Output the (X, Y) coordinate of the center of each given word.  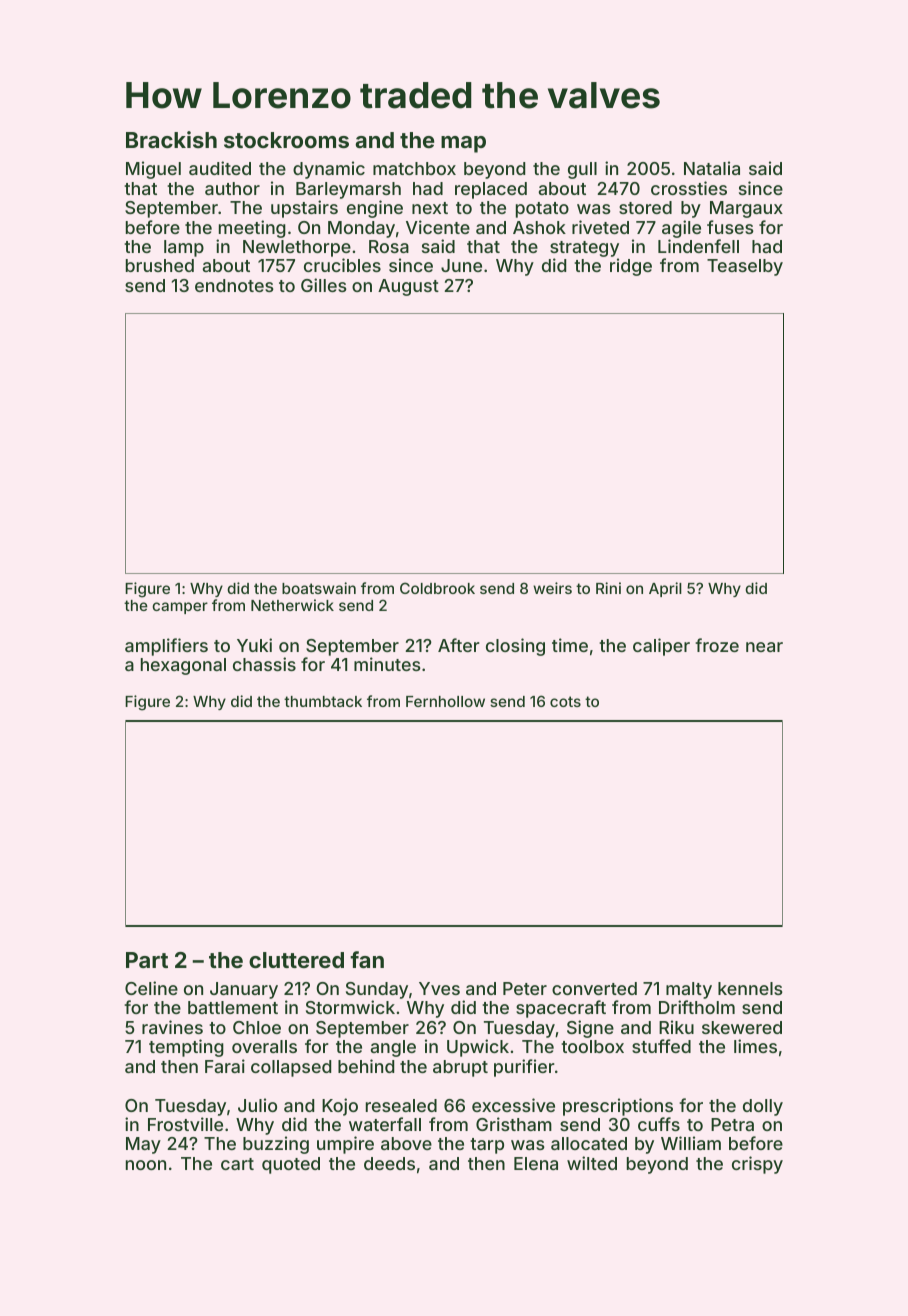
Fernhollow (445, 701)
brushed (160, 265)
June (461, 265)
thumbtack (323, 701)
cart (237, 1164)
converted (594, 988)
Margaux (746, 209)
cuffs (659, 1124)
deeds (389, 1163)
